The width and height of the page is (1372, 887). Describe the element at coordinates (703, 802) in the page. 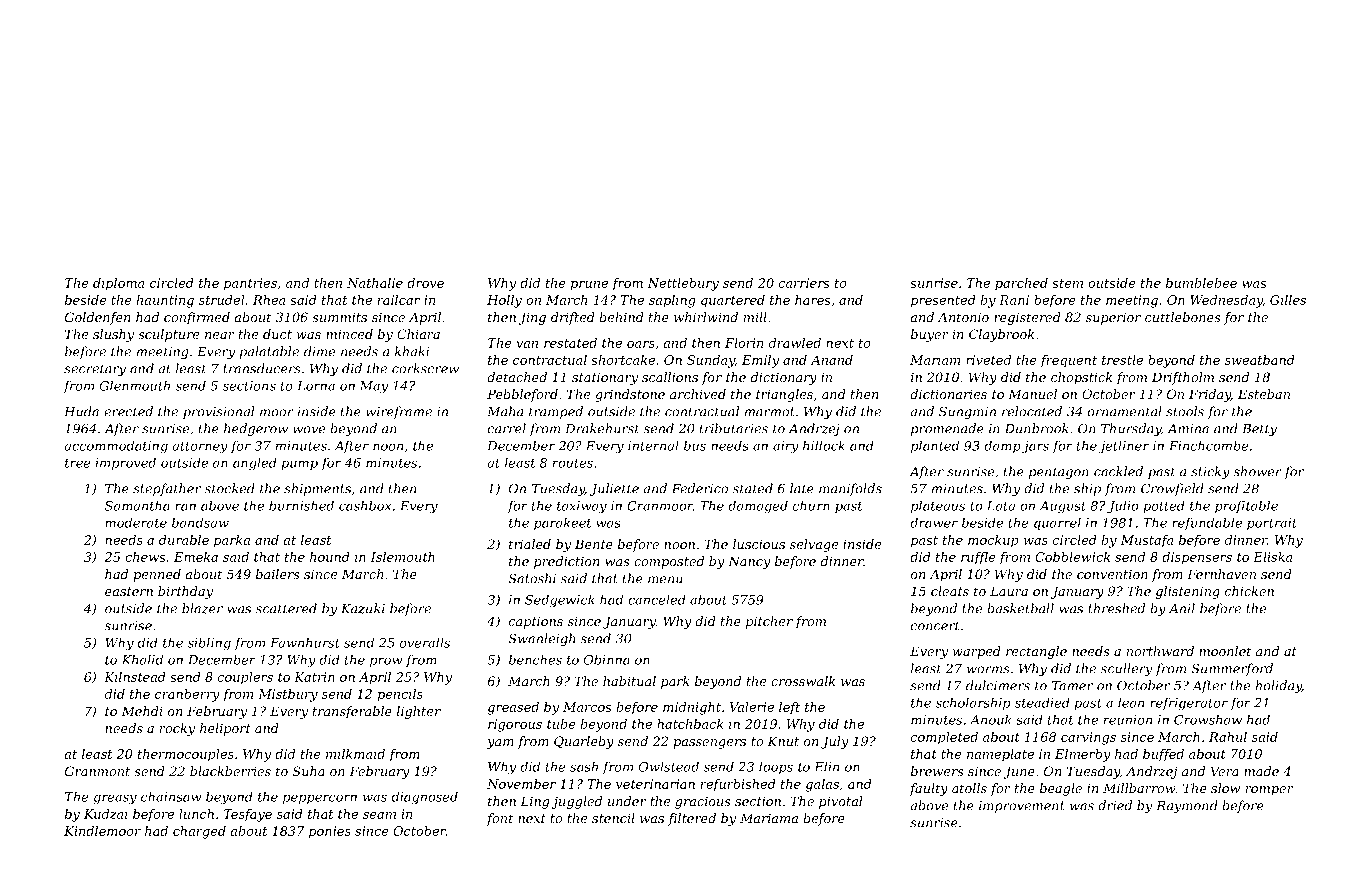

I see `gracious` at that location.
